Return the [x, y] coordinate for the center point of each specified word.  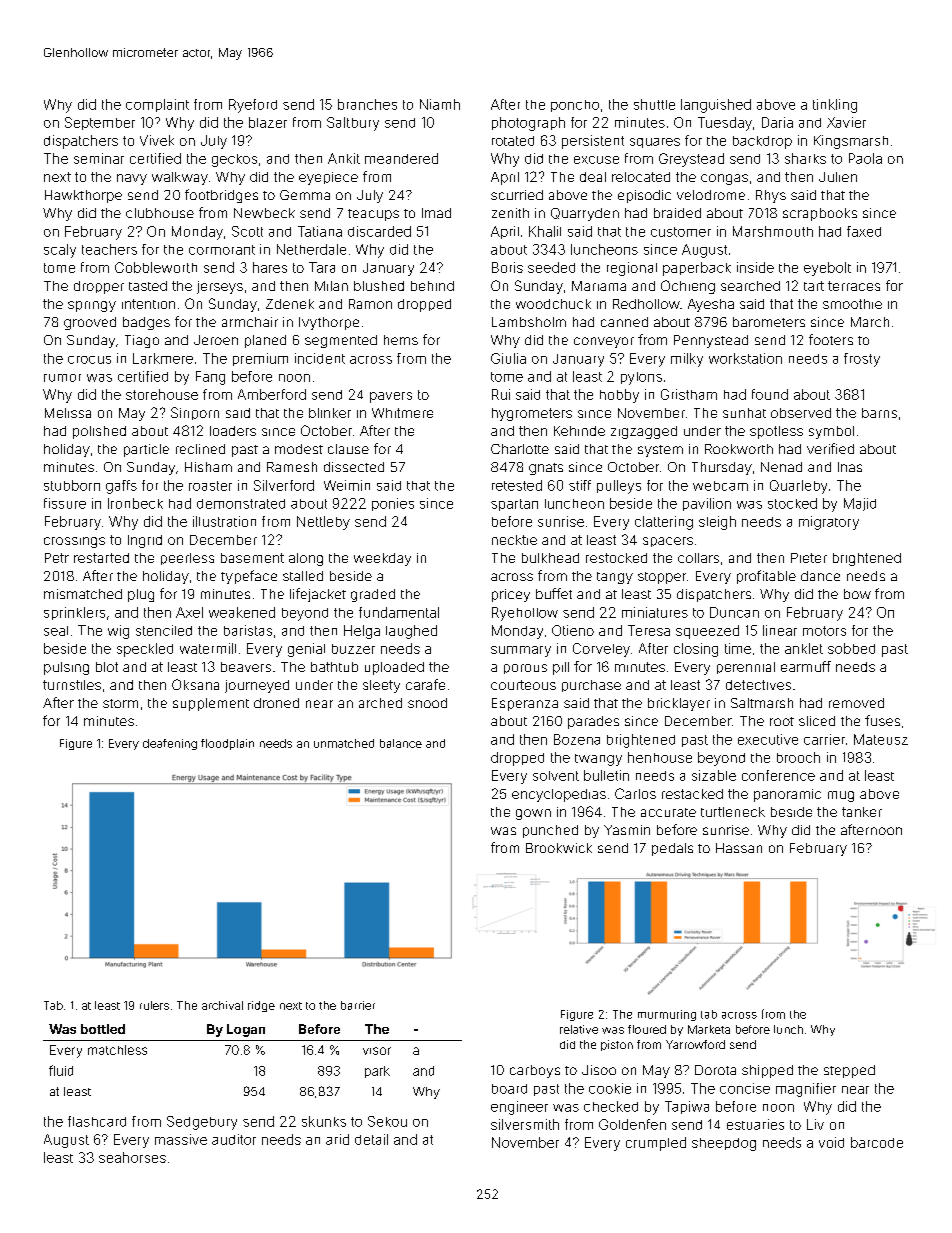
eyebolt [827, 269]
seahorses [132, 1157]
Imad [436, 213]
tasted [148, 286]
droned [276, 703]
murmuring [667, 1015]
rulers [154, 1005]
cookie [610, 1088]
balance [401, 743]
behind [432, 286]
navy [132, 179]
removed [856, 703]
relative [579, 1029]
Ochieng [688, 287]
